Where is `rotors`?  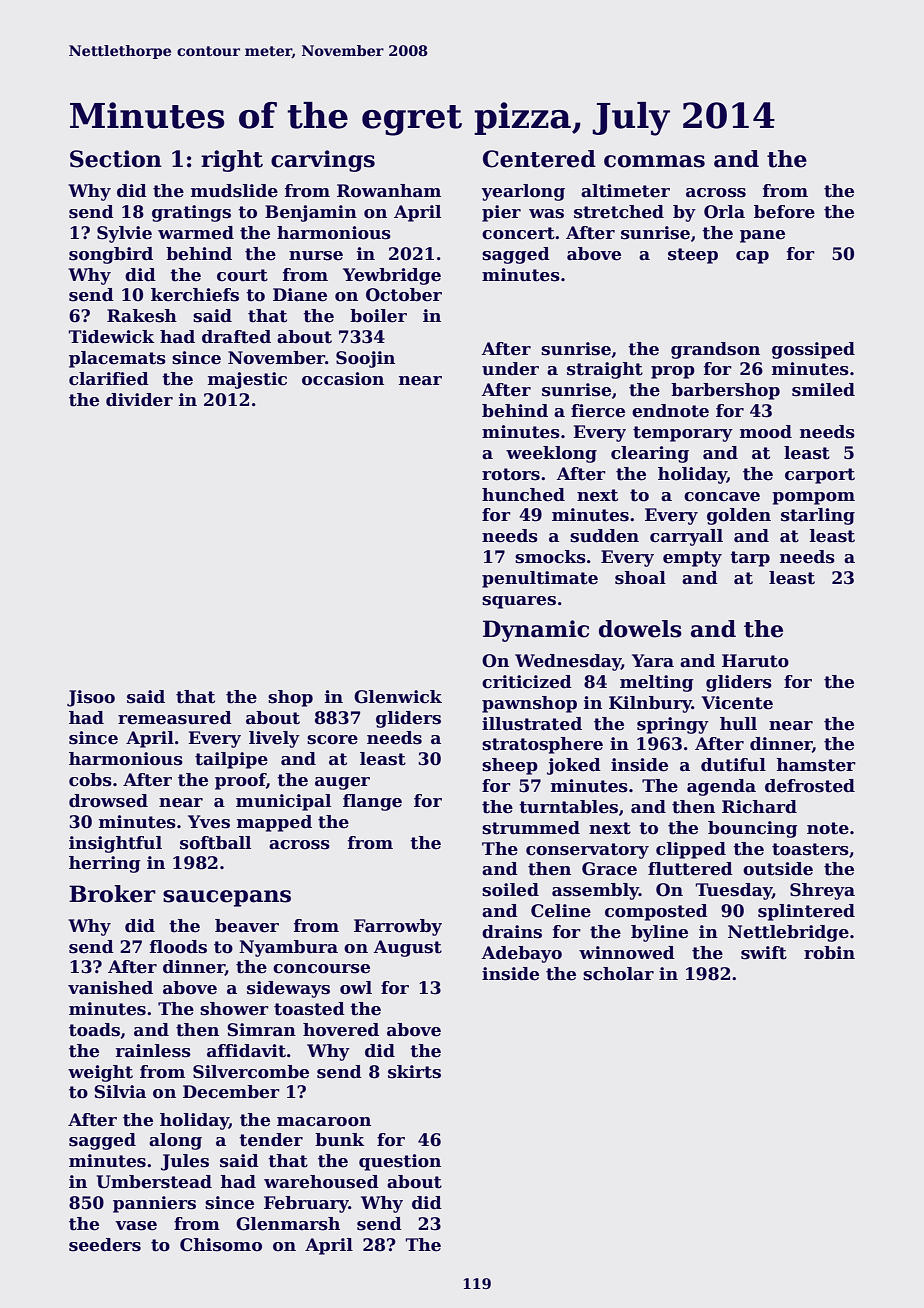
rotors is located at coordinates (511, 474).
